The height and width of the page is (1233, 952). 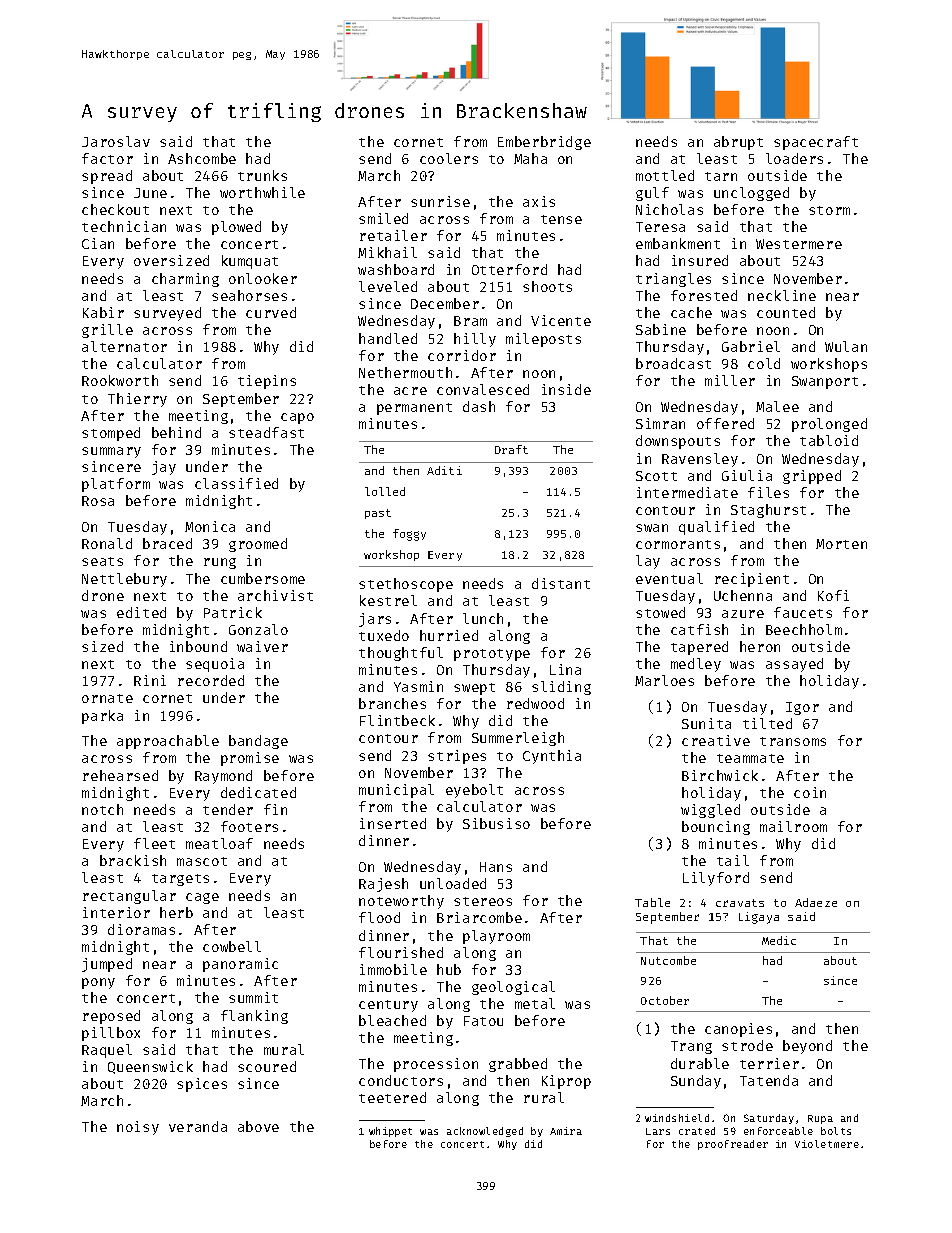 What do you see at coordinates (664, 680) in the page?
I see `Marloes` at bounding box center [664, 680].
